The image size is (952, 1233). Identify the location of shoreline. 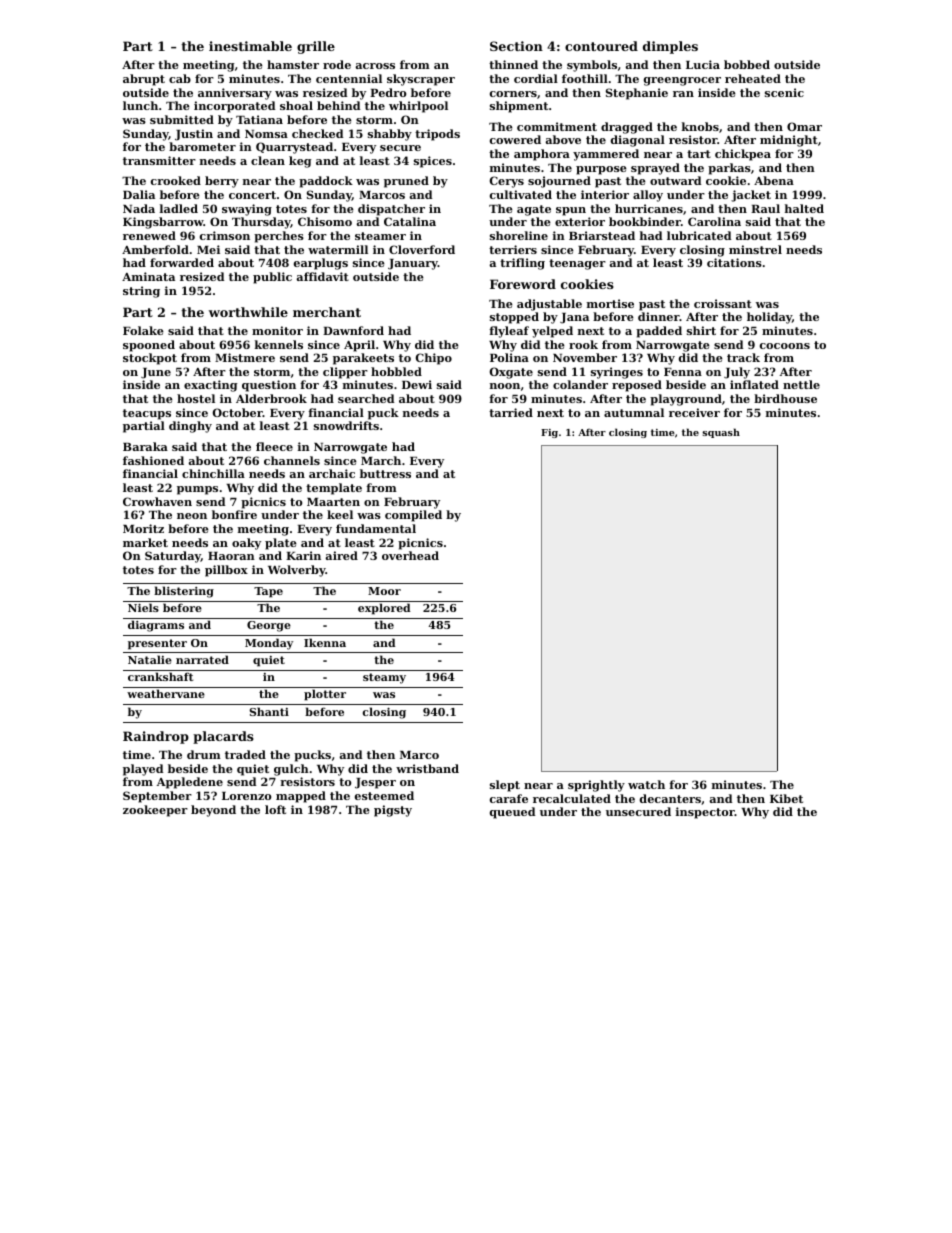
(519, 235).
